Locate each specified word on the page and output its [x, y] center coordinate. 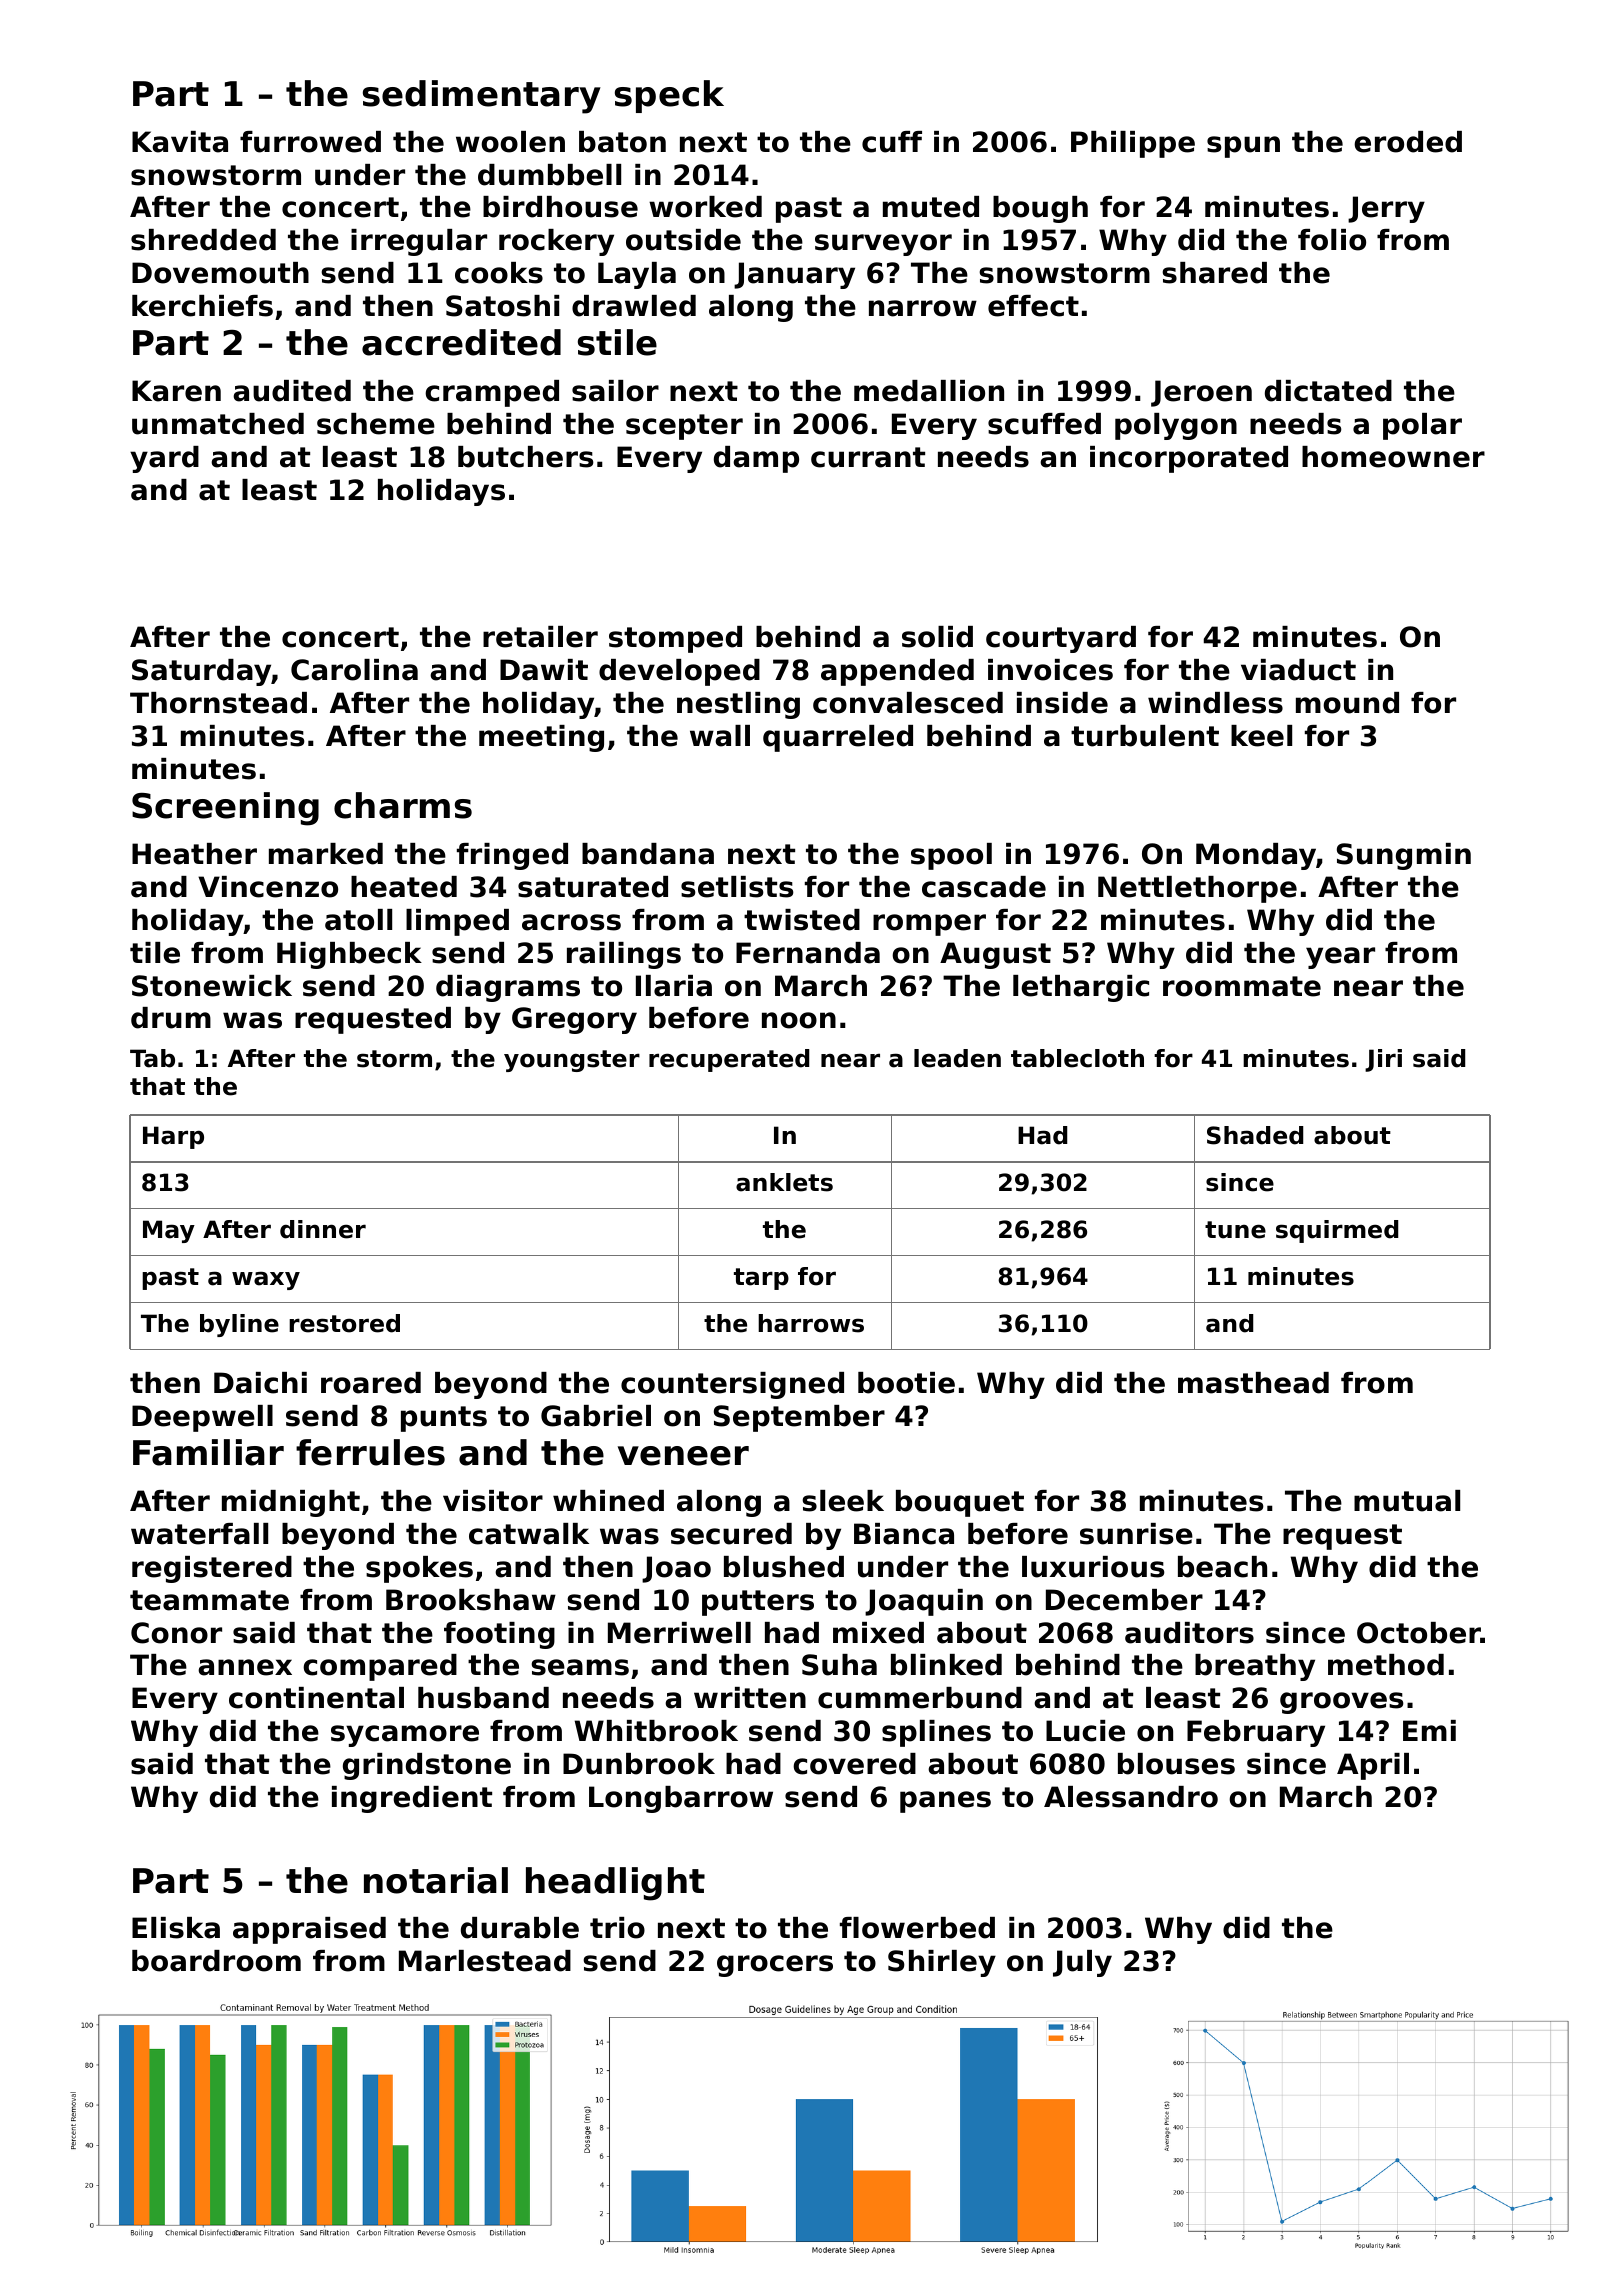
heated [404, 887]
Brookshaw [471, 1600]
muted [931, 207]
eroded [1408, 142]
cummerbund [920, 1698]
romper [929, 925]
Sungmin [1404, 856]
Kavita [180, 142]
